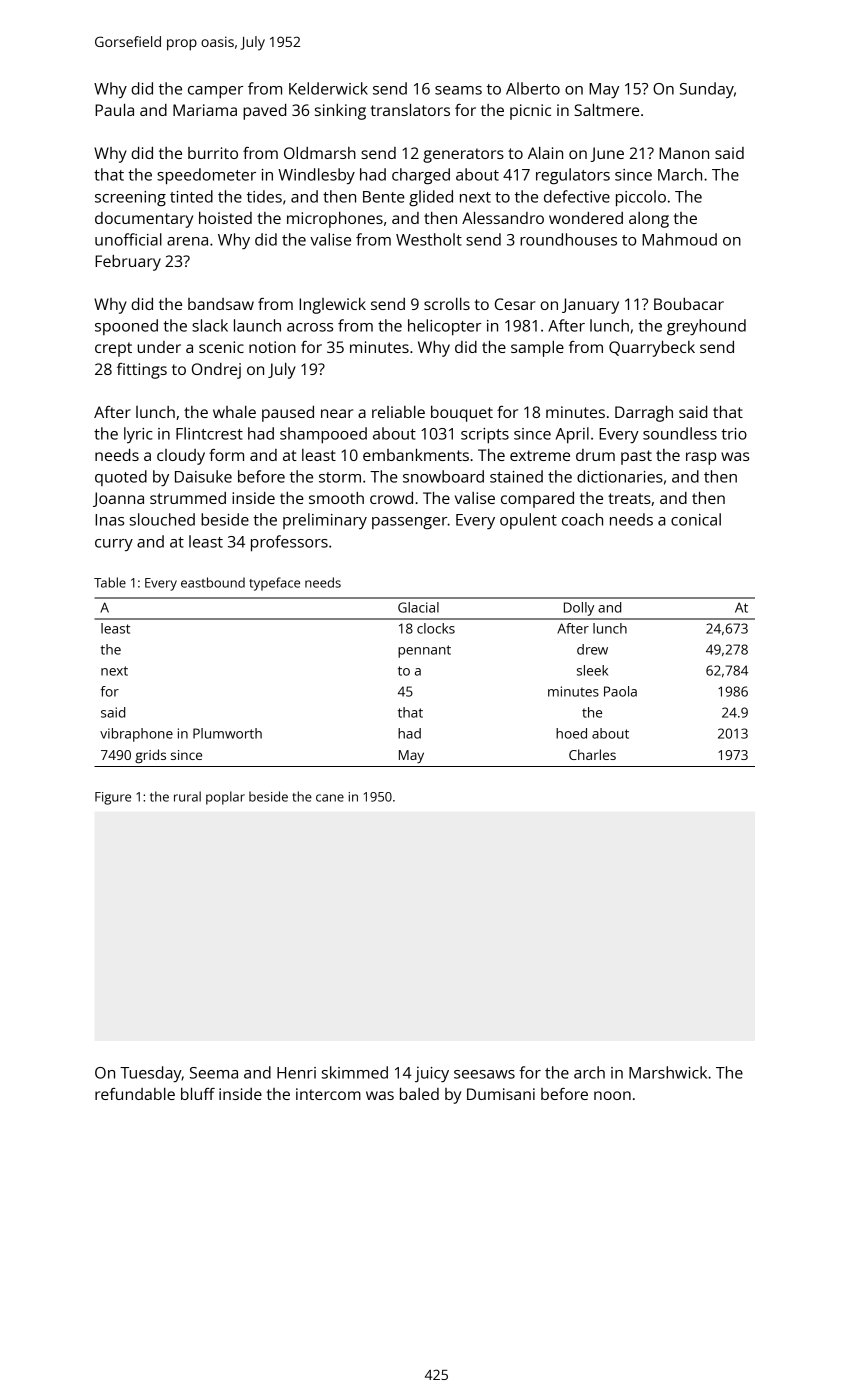 The image size is (849, 1400). Describe the element at coordinates (592, 754) in the screenshot. I see `Charles` at that location.
